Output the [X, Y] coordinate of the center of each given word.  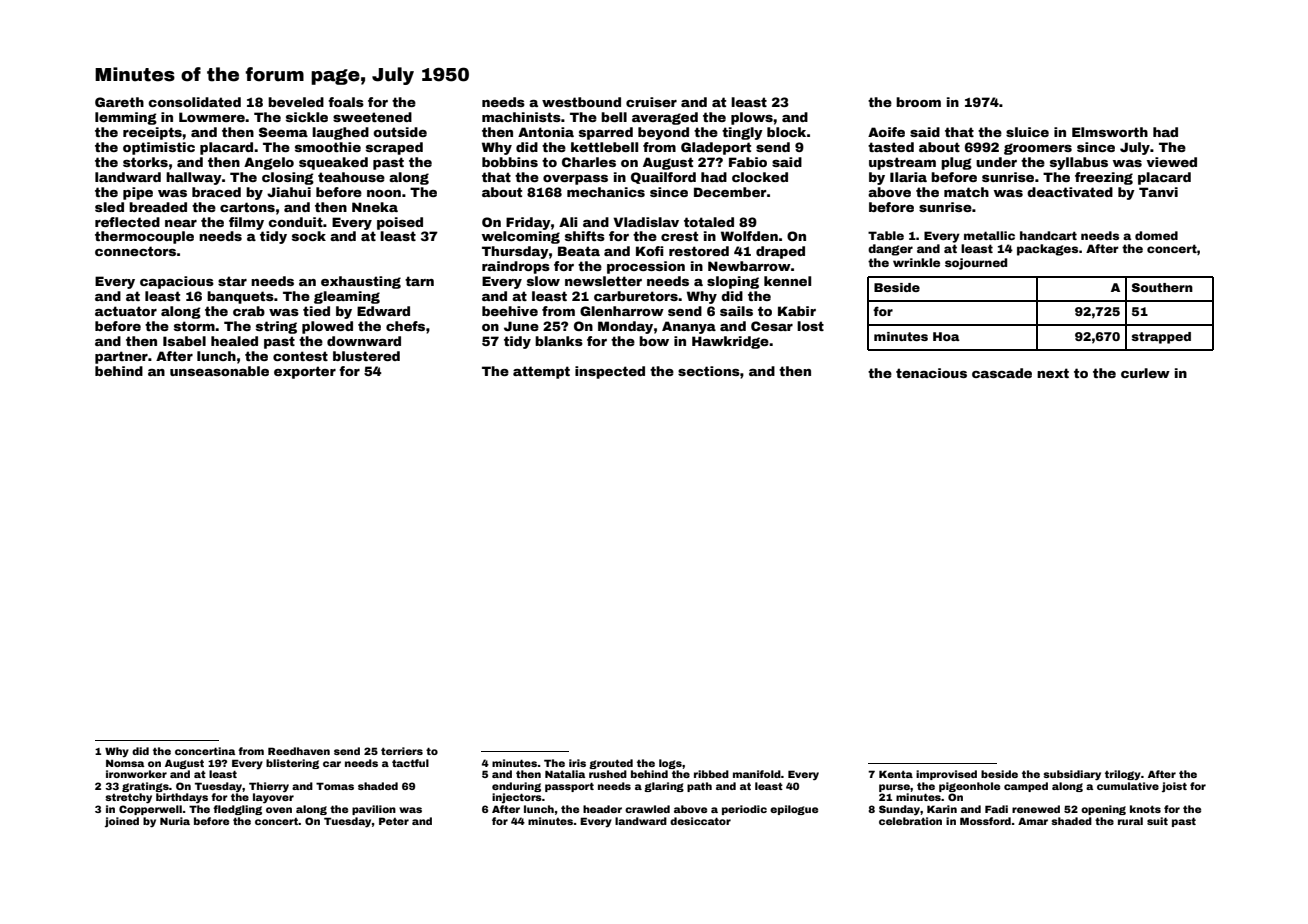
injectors [517, 798]
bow [654, 341]
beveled [296, 102]
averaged [665, 118]
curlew [1145, 373]
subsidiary [1072, 775]
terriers [402, 751]
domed [1156, 235]
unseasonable [219, 371]
